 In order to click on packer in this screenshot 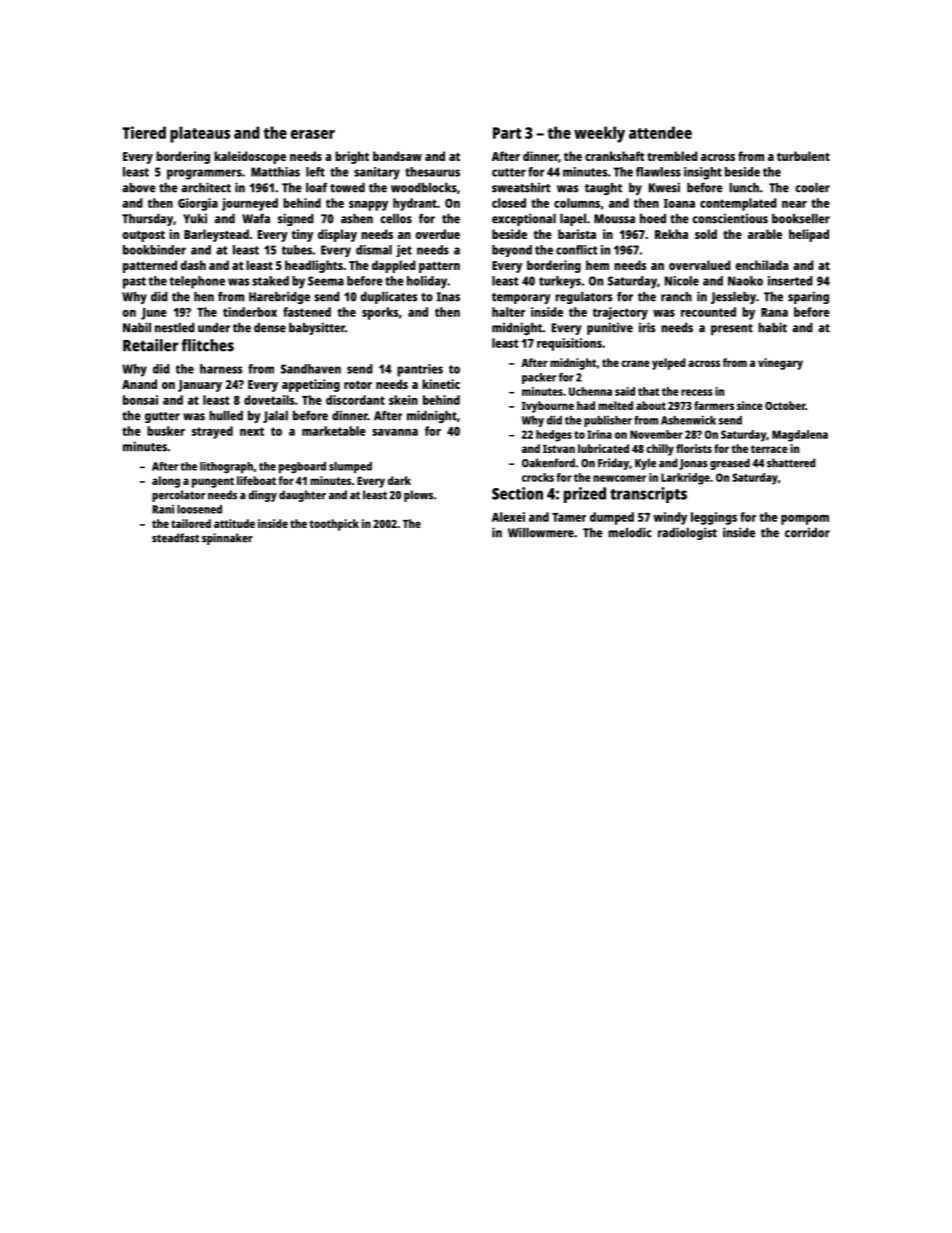, I will do `click(539, 378)`.
